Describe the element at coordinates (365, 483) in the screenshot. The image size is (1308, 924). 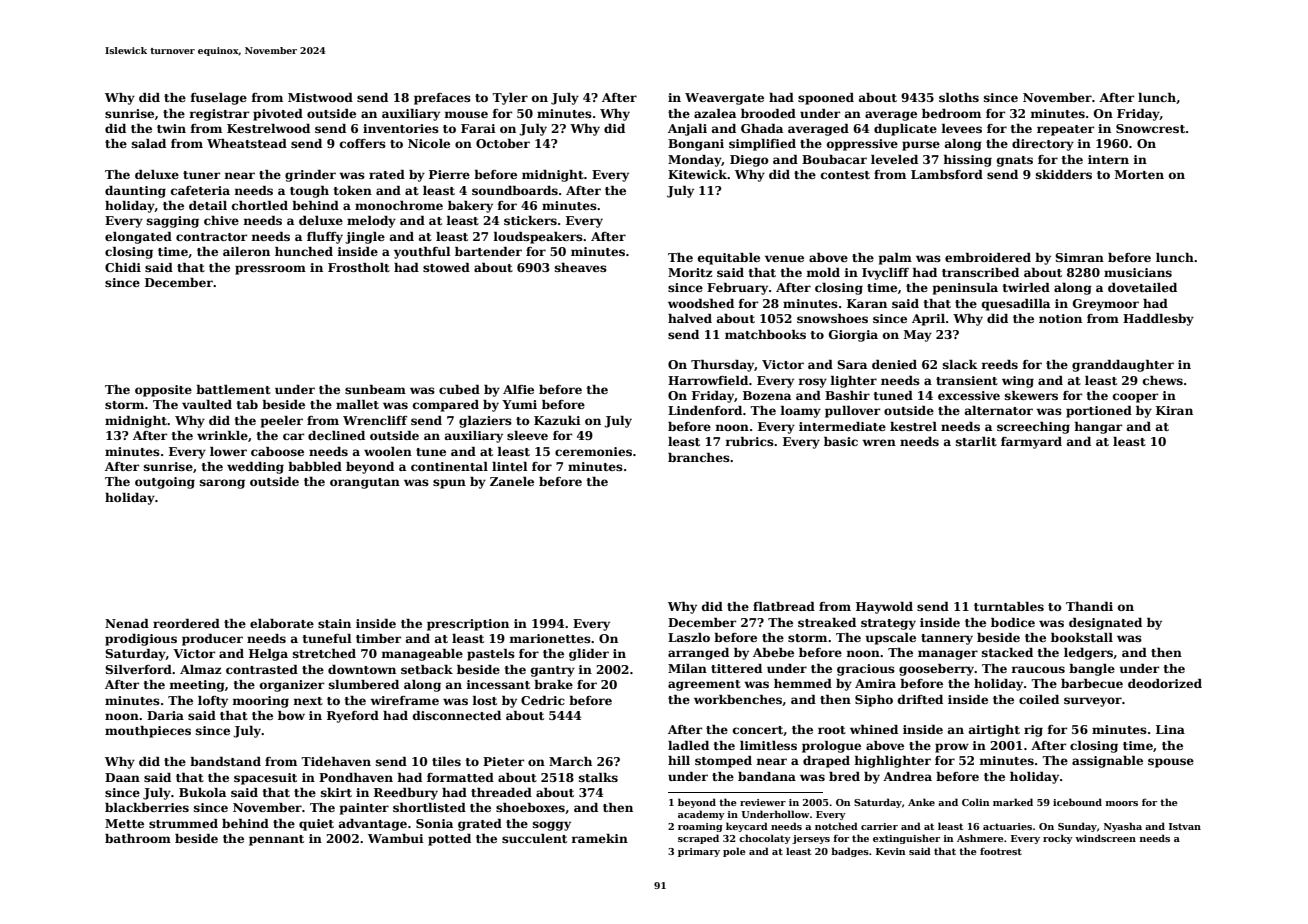
I see `orangutan` at that location.
